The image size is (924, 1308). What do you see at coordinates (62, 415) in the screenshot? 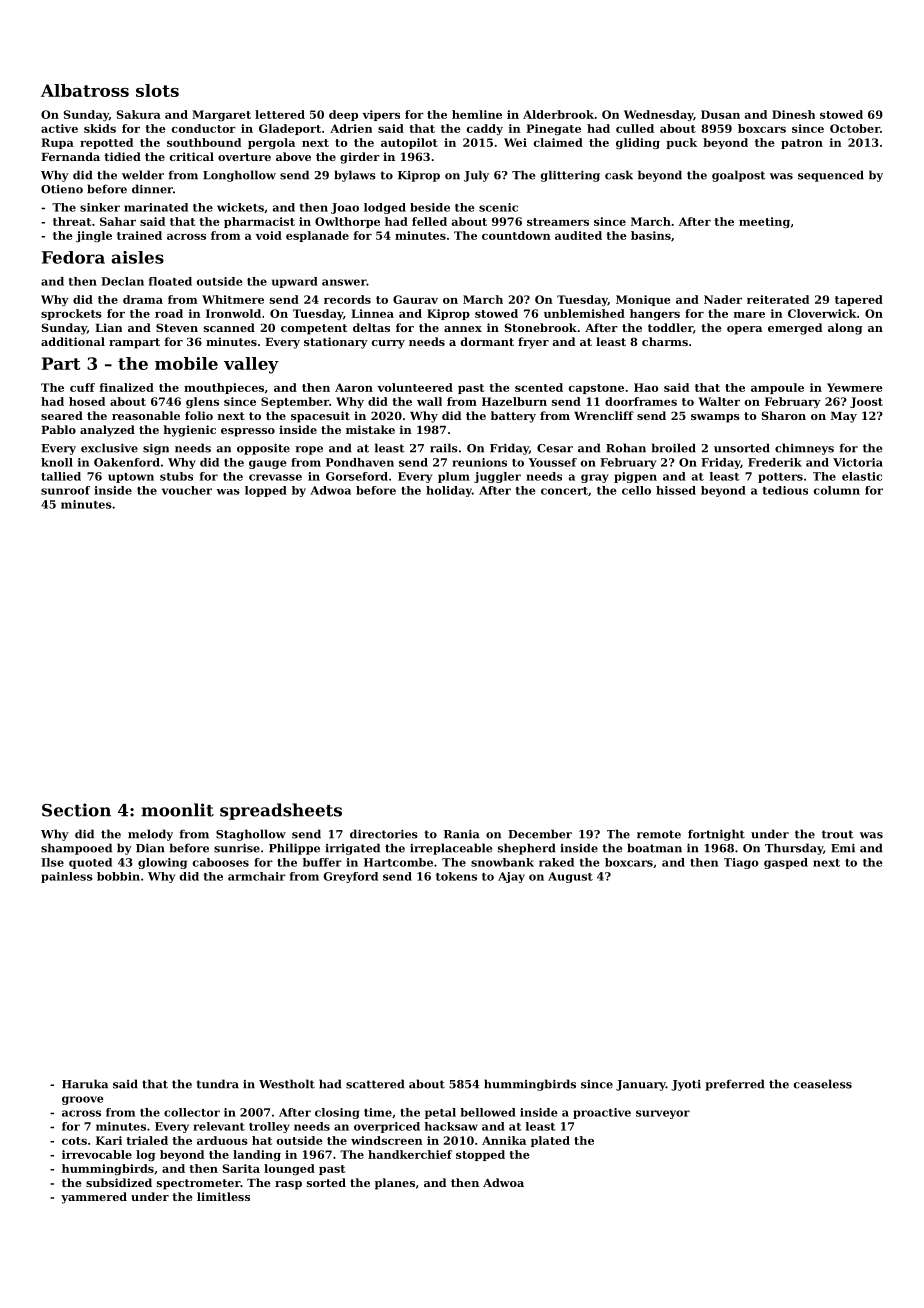
I see `seared` at bounding box center [62, 415].
